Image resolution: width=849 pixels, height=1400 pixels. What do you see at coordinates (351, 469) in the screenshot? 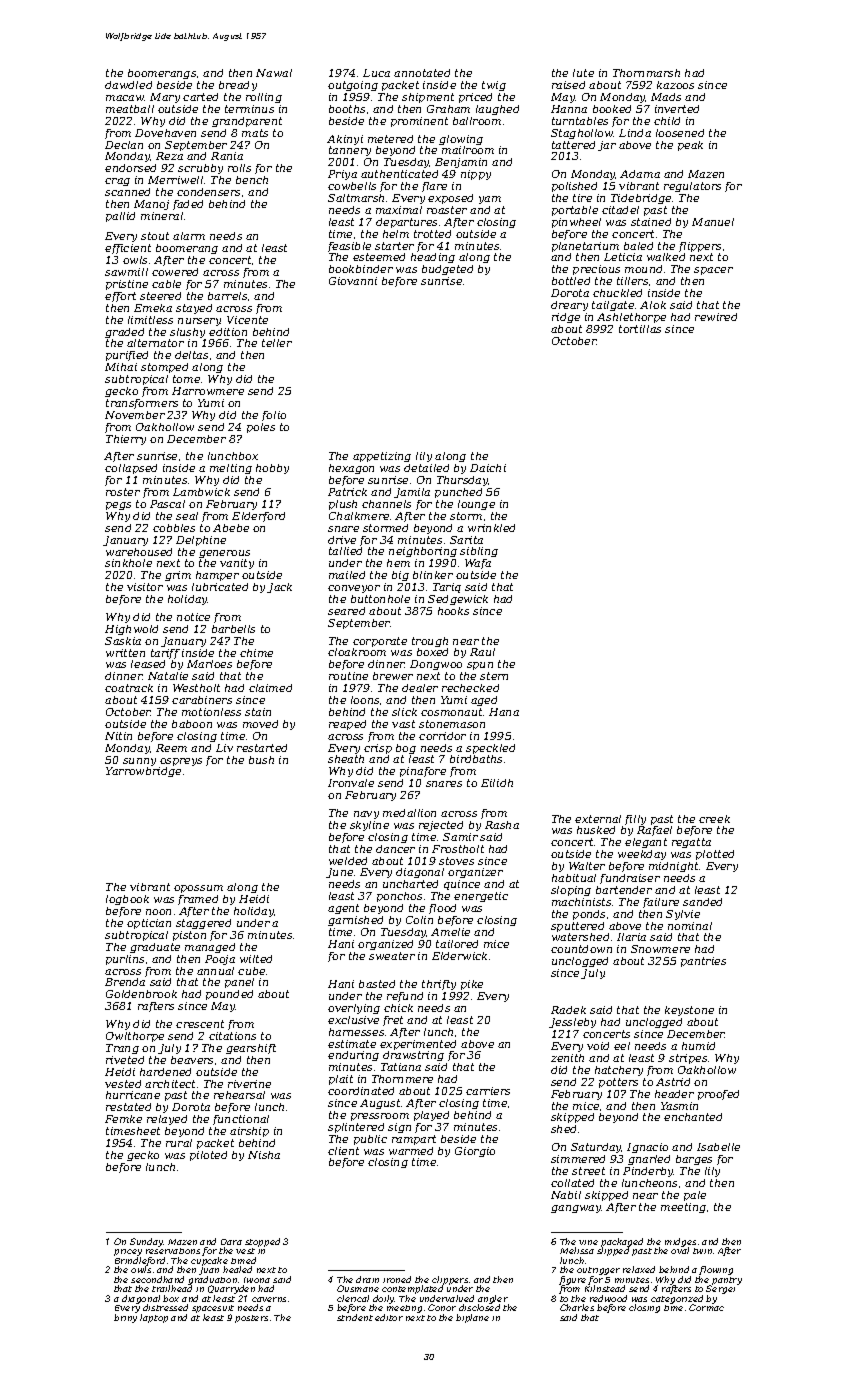
I see `hexagon` at bounding box center [351, 469].
